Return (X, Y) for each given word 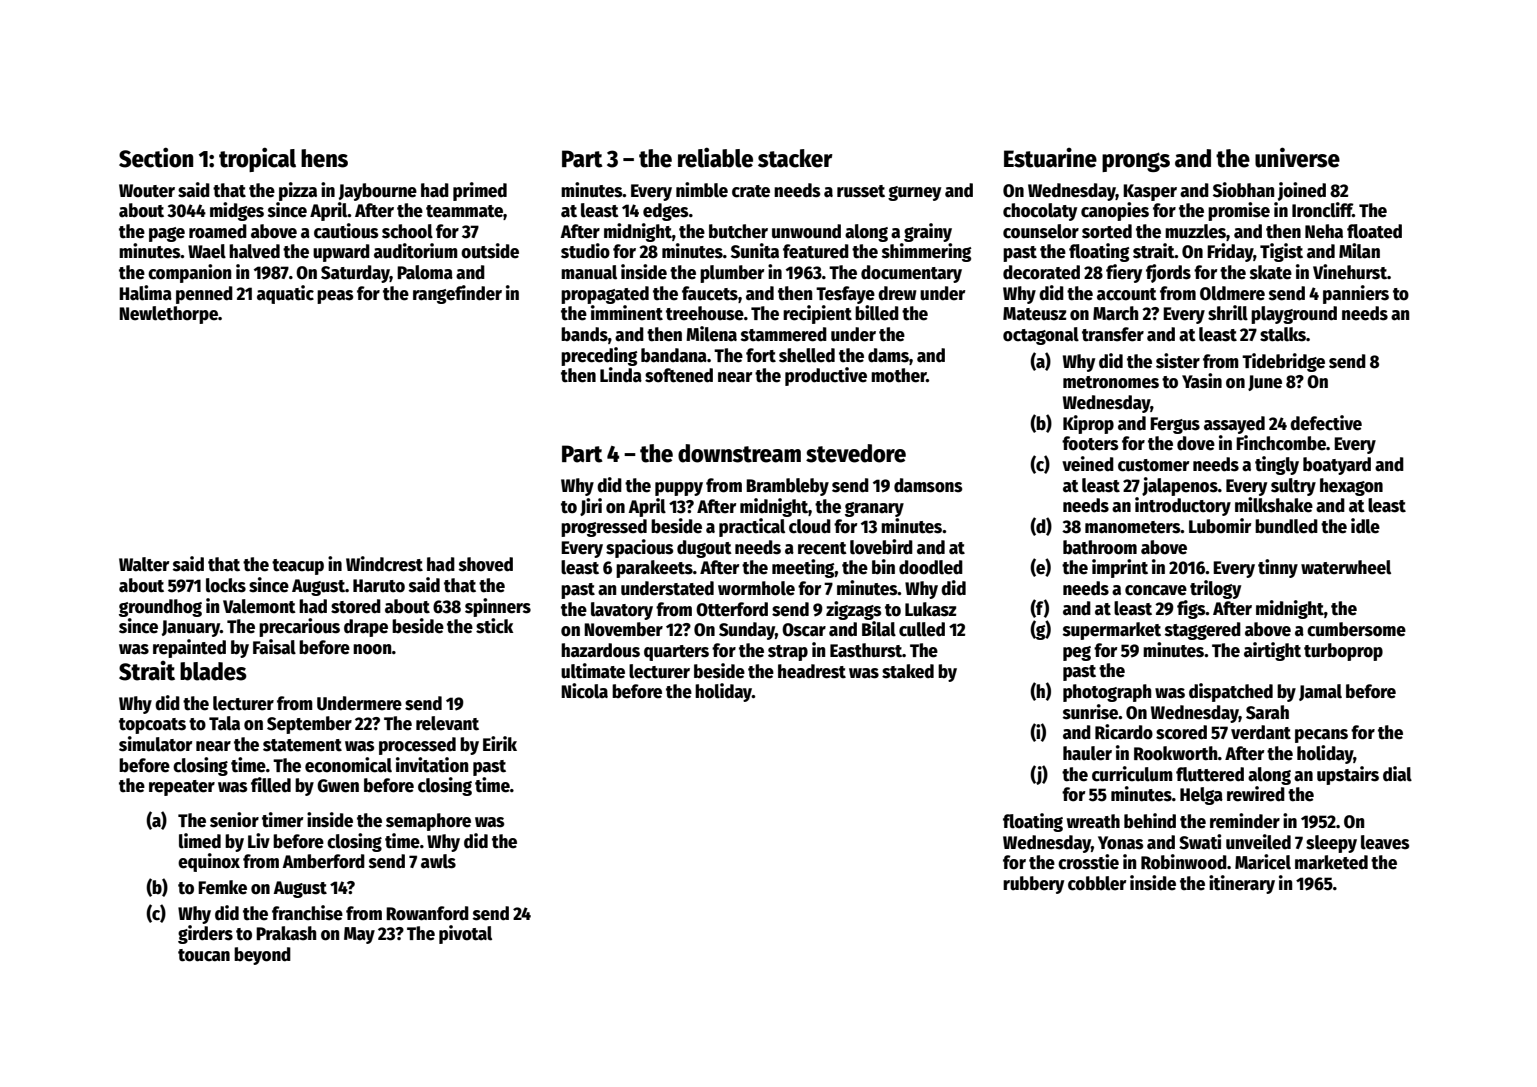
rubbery (1033, 885)
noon (372, 649)
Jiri (591, 507)
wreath (1093, 821)
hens (324, 158)
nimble (702, 190)
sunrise (1091, 712)
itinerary (1242, 884)
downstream (739, 453)
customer (1153, 465)
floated (1374, 231)
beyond (262, 956)
